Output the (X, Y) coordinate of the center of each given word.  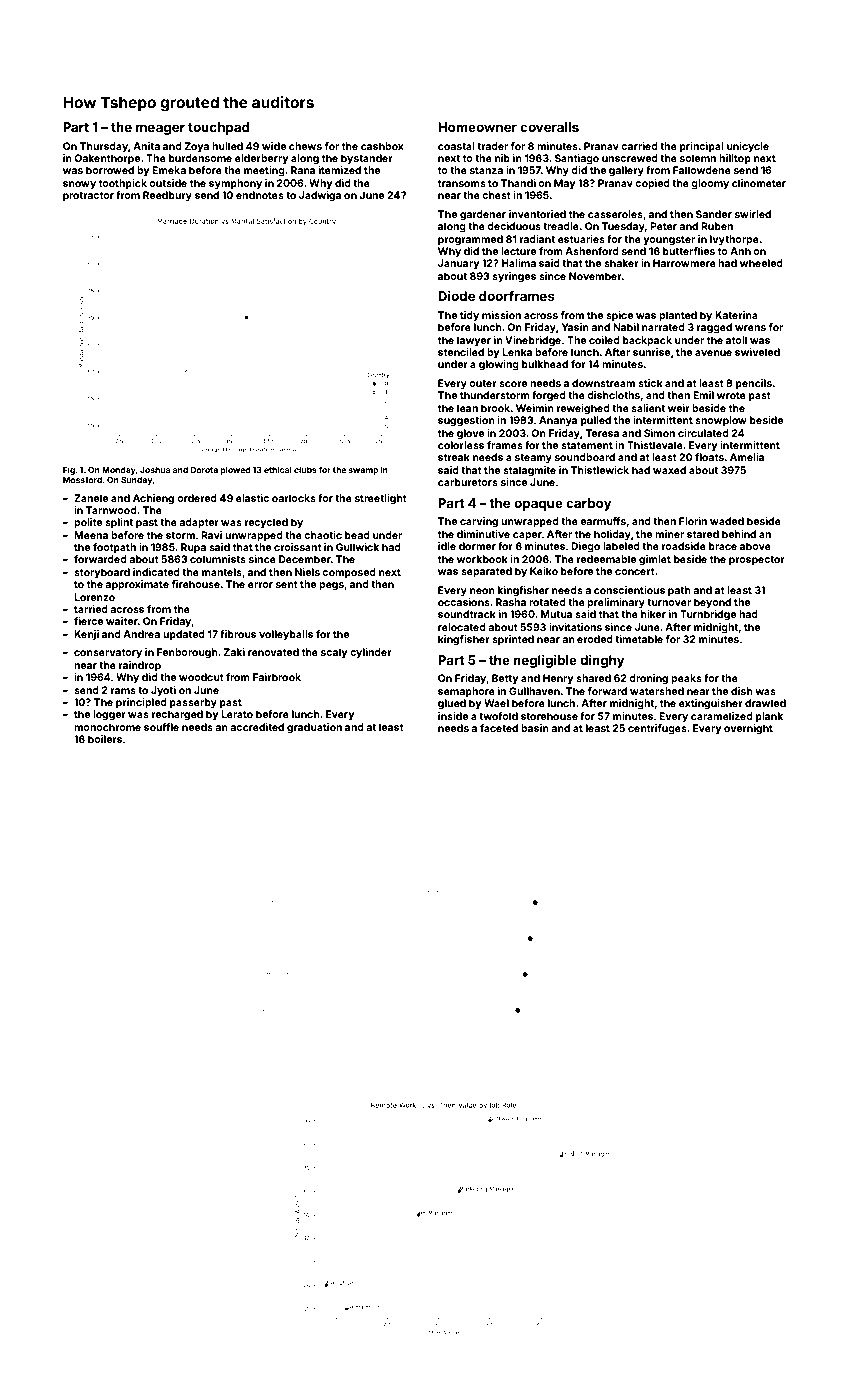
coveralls (549, 127)
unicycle (748, 147)
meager (160, 129)
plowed (236, 471)
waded (727, 521)
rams (123, 691)
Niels (307, 572)
